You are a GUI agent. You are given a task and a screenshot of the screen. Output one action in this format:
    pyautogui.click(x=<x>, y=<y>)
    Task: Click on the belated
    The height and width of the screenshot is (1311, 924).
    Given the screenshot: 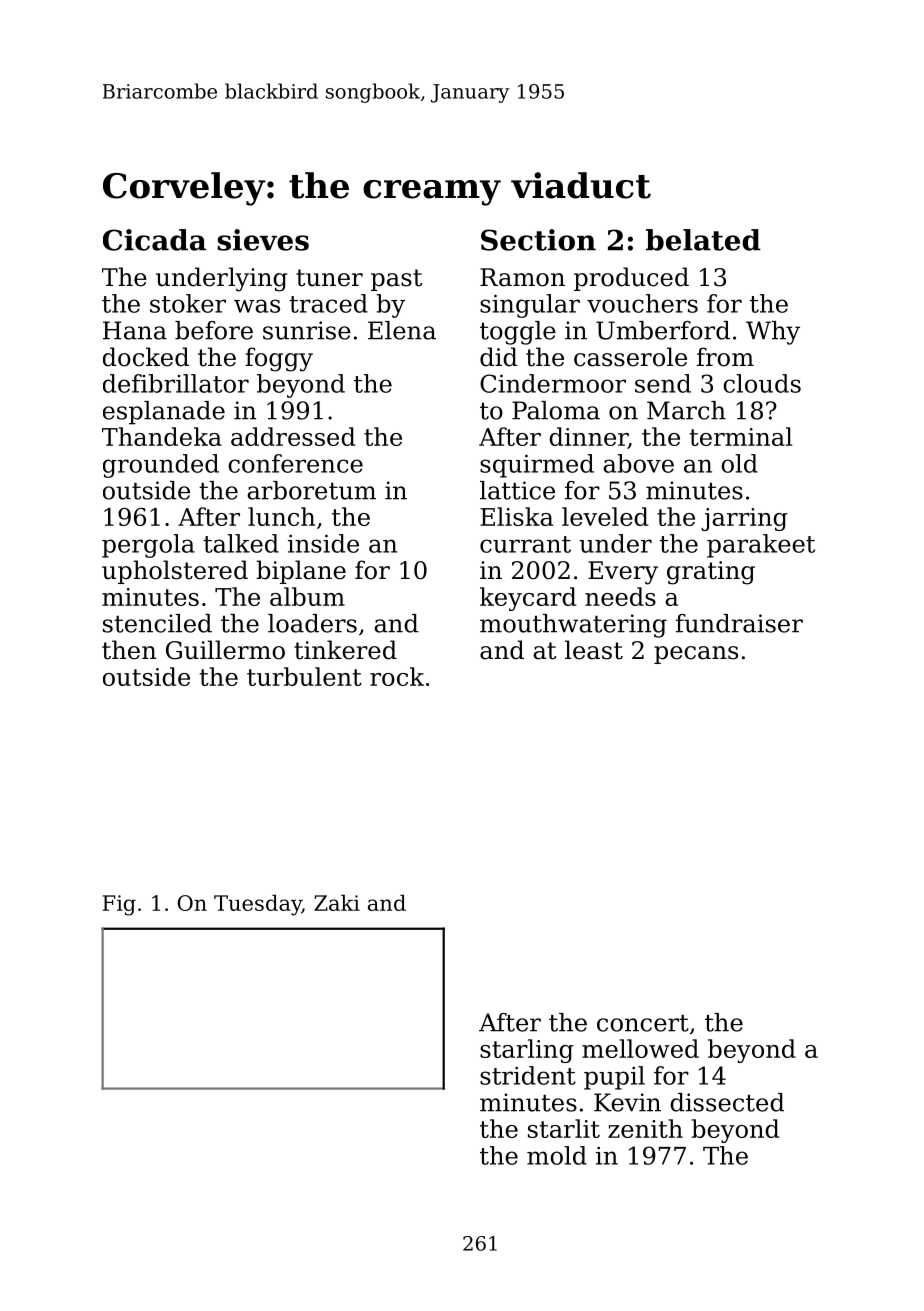 What is the action you would take?
    pyautogui.click(x=703, y=240)
